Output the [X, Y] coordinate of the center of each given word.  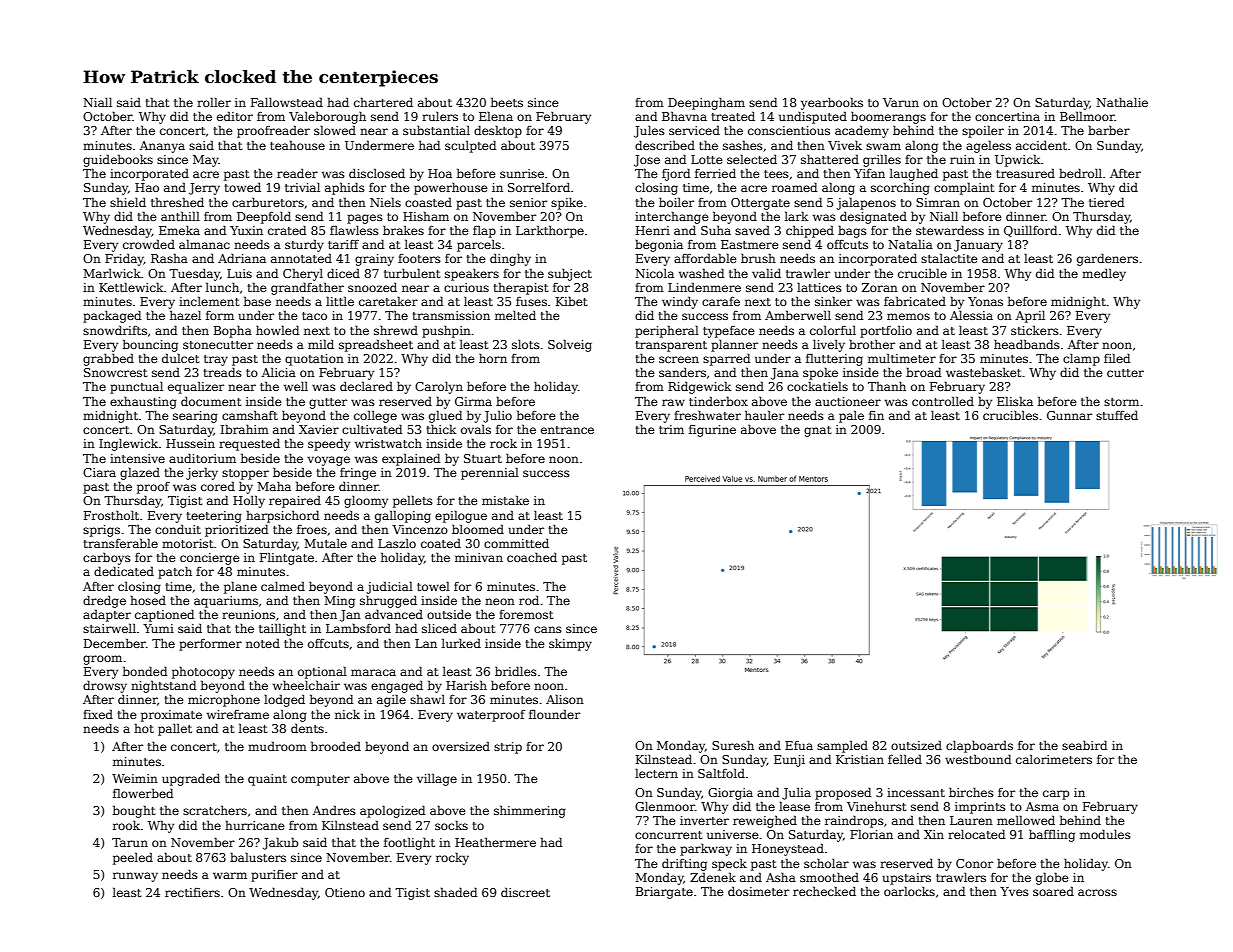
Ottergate [760, 204]
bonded [145, 671]
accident [1041, 145]
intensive [137, 458]
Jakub [280, 843]
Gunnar [1069, 415]
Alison [565, 699]
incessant [916, 792]
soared [1053, 891]
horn [493, 358]
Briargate [664, 893]
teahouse [297, 145]
